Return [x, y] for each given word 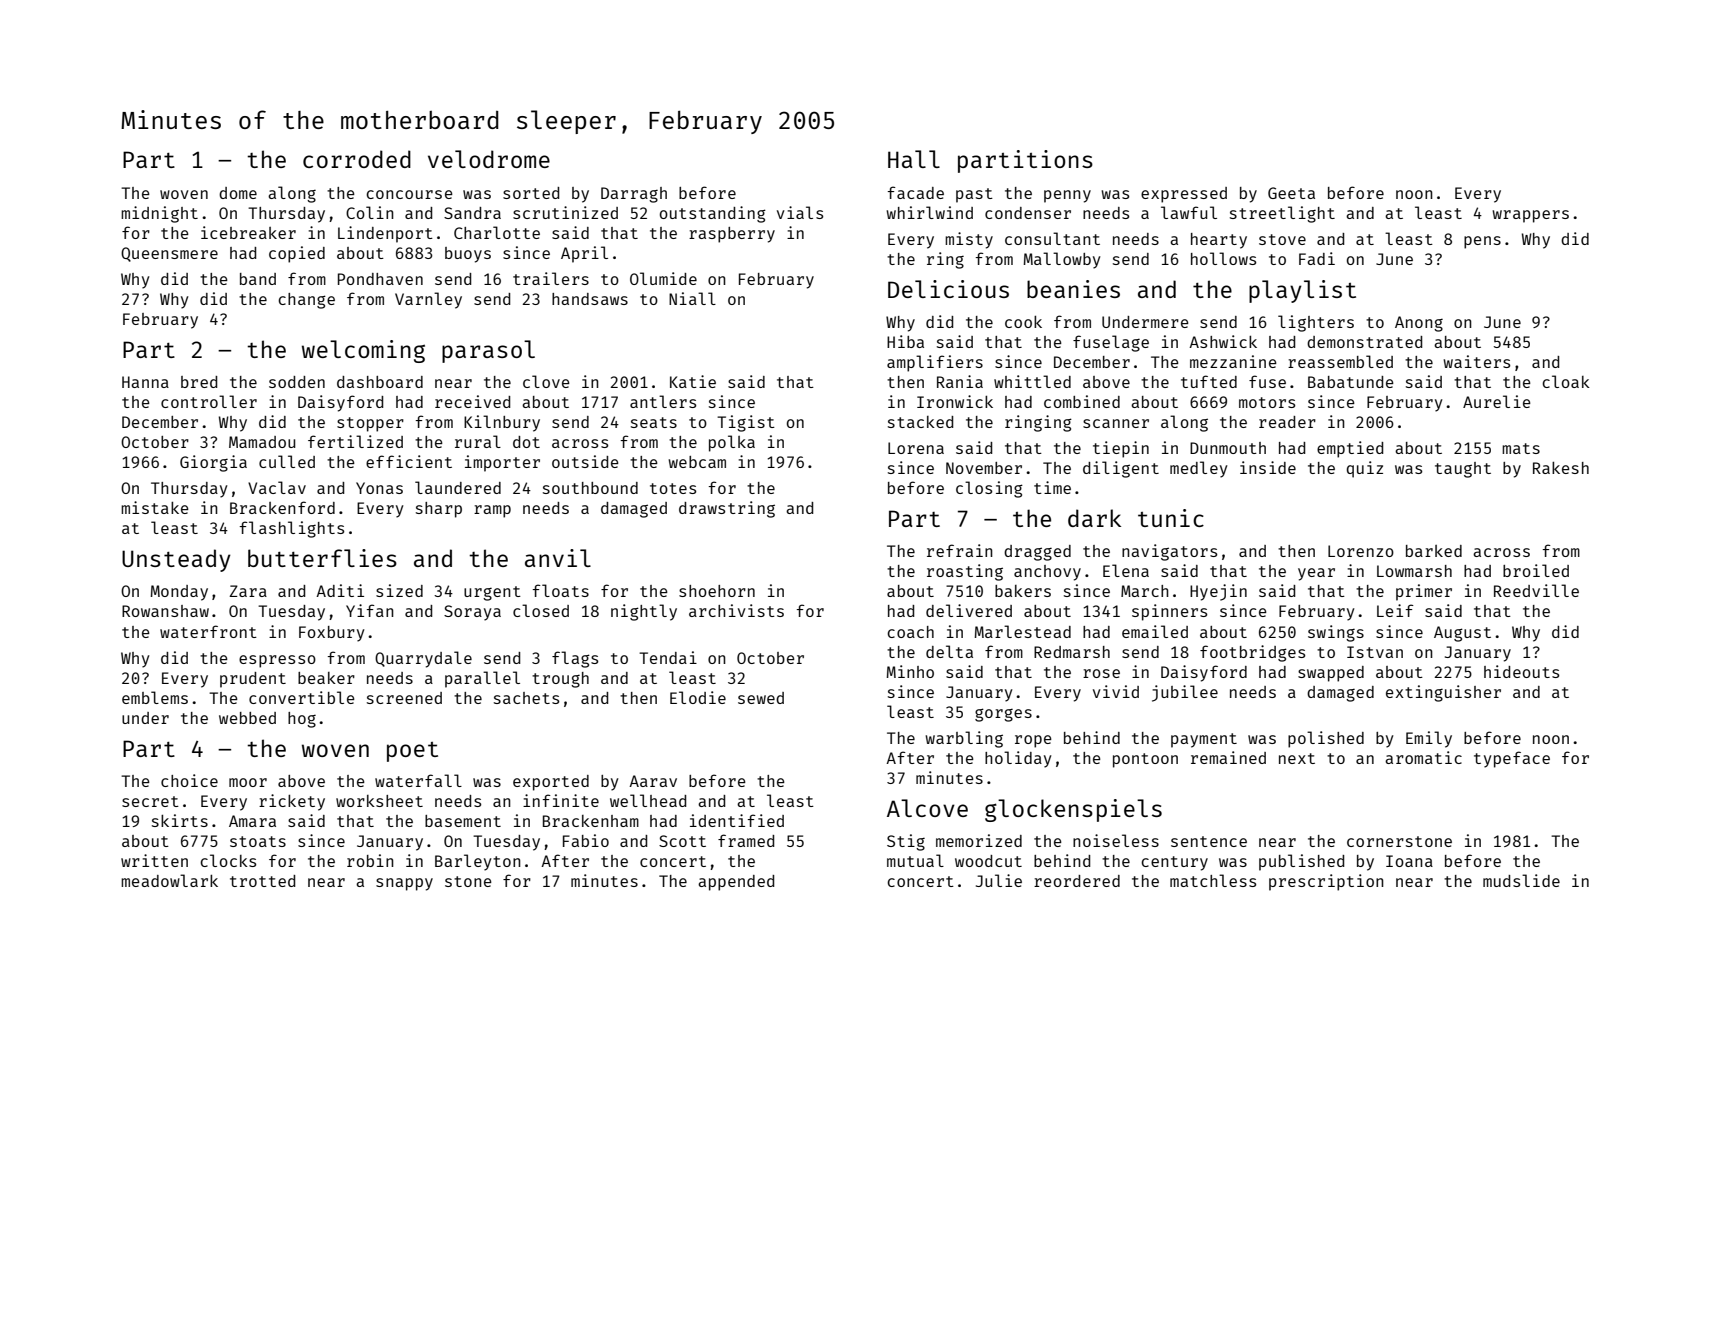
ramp [492, 511]
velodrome [489, 159]
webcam [697, 462]
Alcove [927, 808]
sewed [761, 698]
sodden [297, 382]
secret [150, 801]
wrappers [1530, 216]
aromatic [1423, 757]
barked [1434, 551]
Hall [914, 159]
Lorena [916, 448]
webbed [247, 718]
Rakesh [1561, 468]
